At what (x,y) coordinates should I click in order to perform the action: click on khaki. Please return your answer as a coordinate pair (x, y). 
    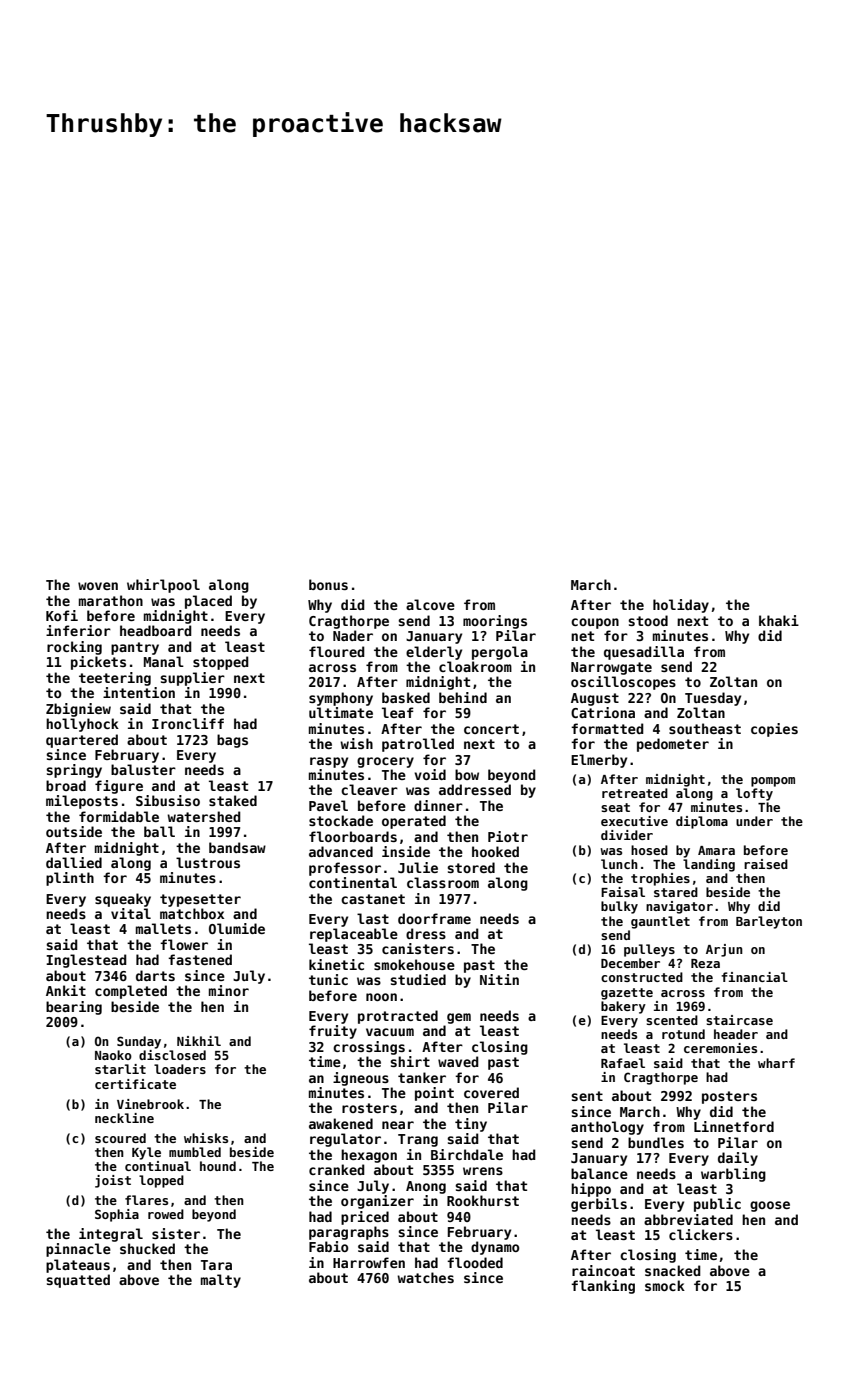
    Looking at the image, I should click on (779, 620).
